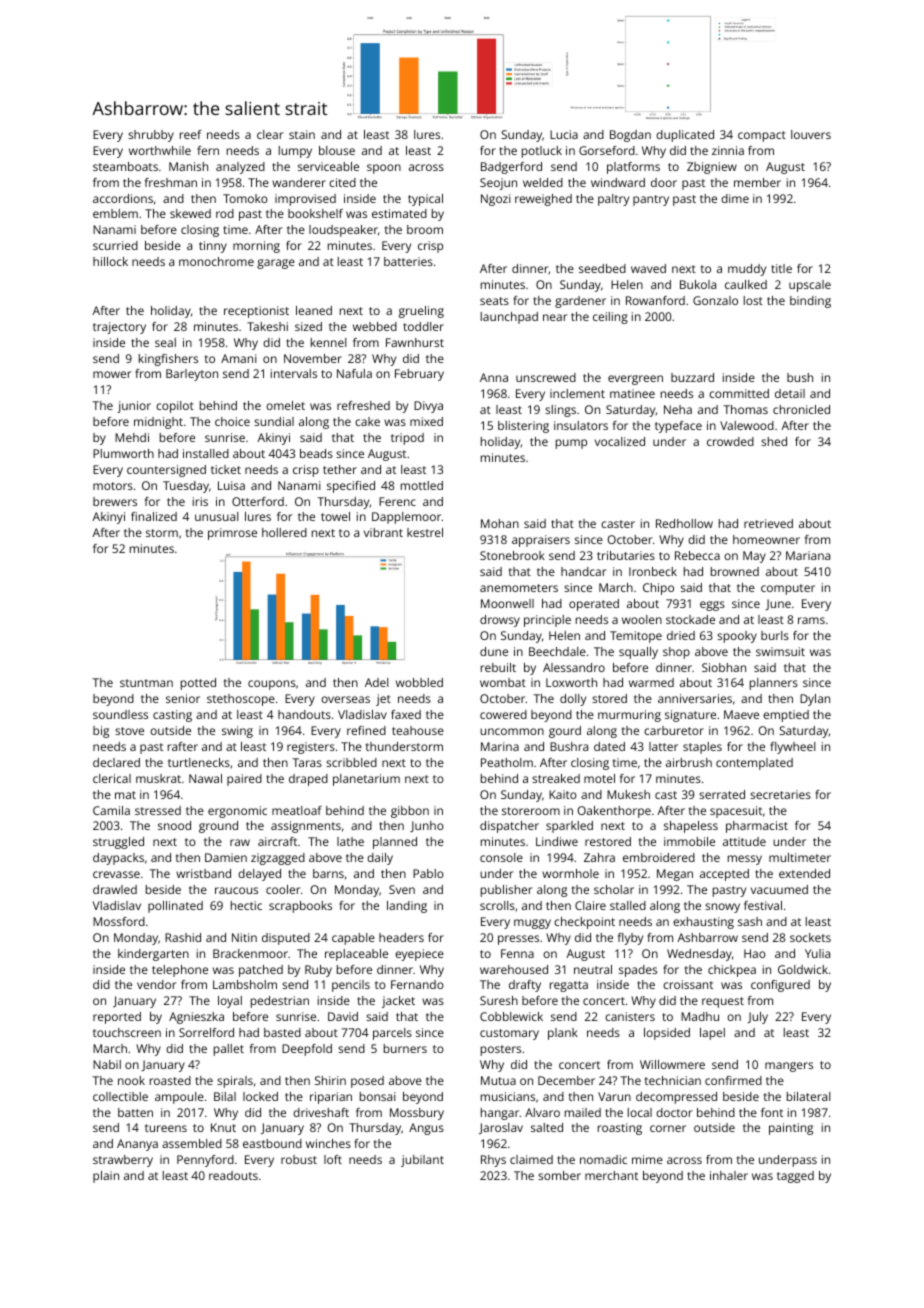  What do you see at coordinates (232, 421) in the screenshot?
I see `choice` at bounding box center [232, 421].
